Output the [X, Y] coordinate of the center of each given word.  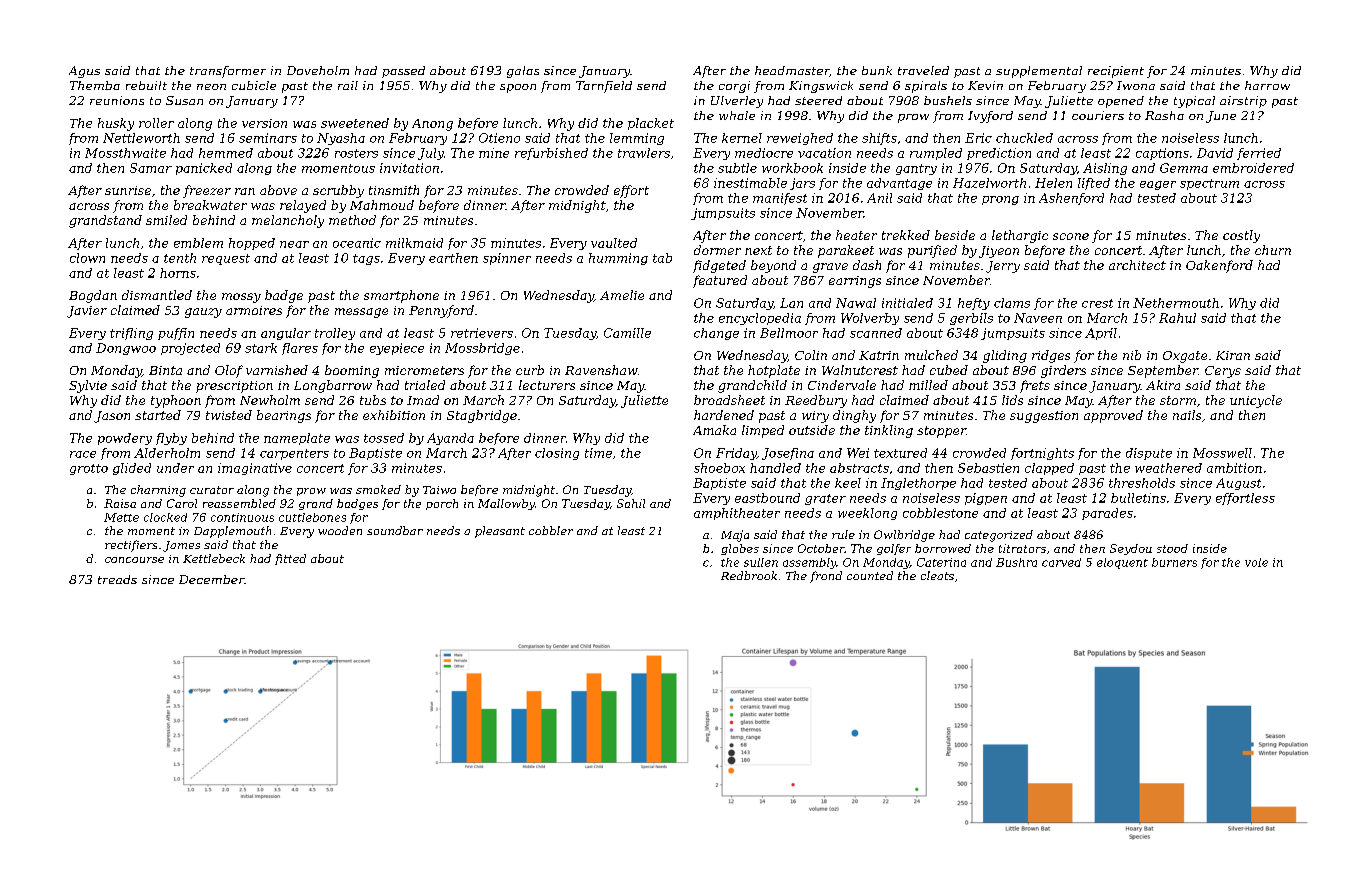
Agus [84, 72]
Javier [87, 312]
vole [1256, 562]
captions [1162, 154]
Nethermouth [1176, 303]
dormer [717, 250]
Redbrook [749, 575]
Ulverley [737, 102]
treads [117, 579]
